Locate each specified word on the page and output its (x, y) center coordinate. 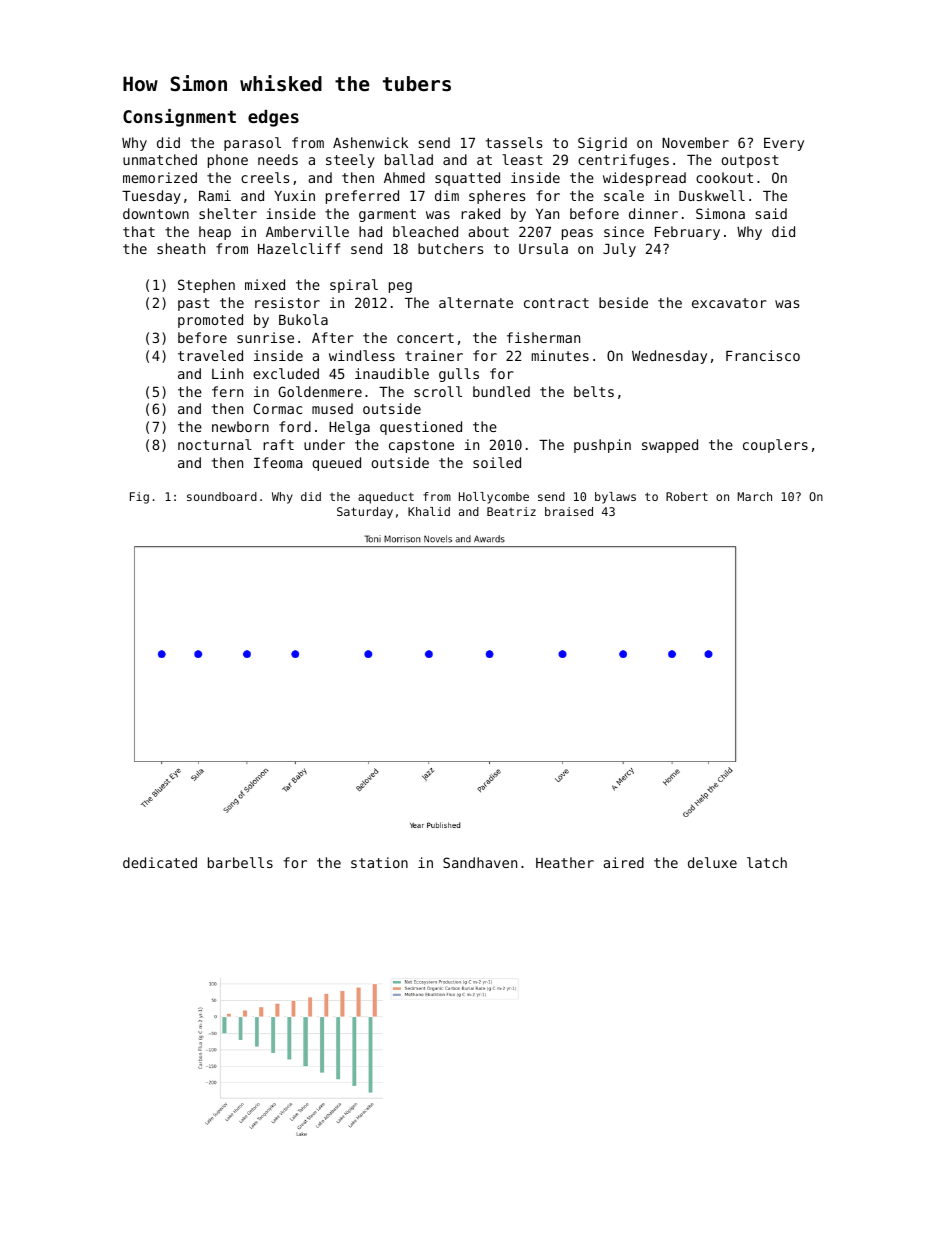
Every (784, 144)
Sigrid (602, 144)
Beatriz (511, 511)
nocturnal (215, 444)
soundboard (222, 496)
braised (569, 511)
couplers (775, 446)
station (379, 862)
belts (594, 391)
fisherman (543, 337)
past (194, 304)
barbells (240, 862)
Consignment (179, 118)
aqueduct (386, 498)
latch (767, 862)
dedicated (160, 862)
